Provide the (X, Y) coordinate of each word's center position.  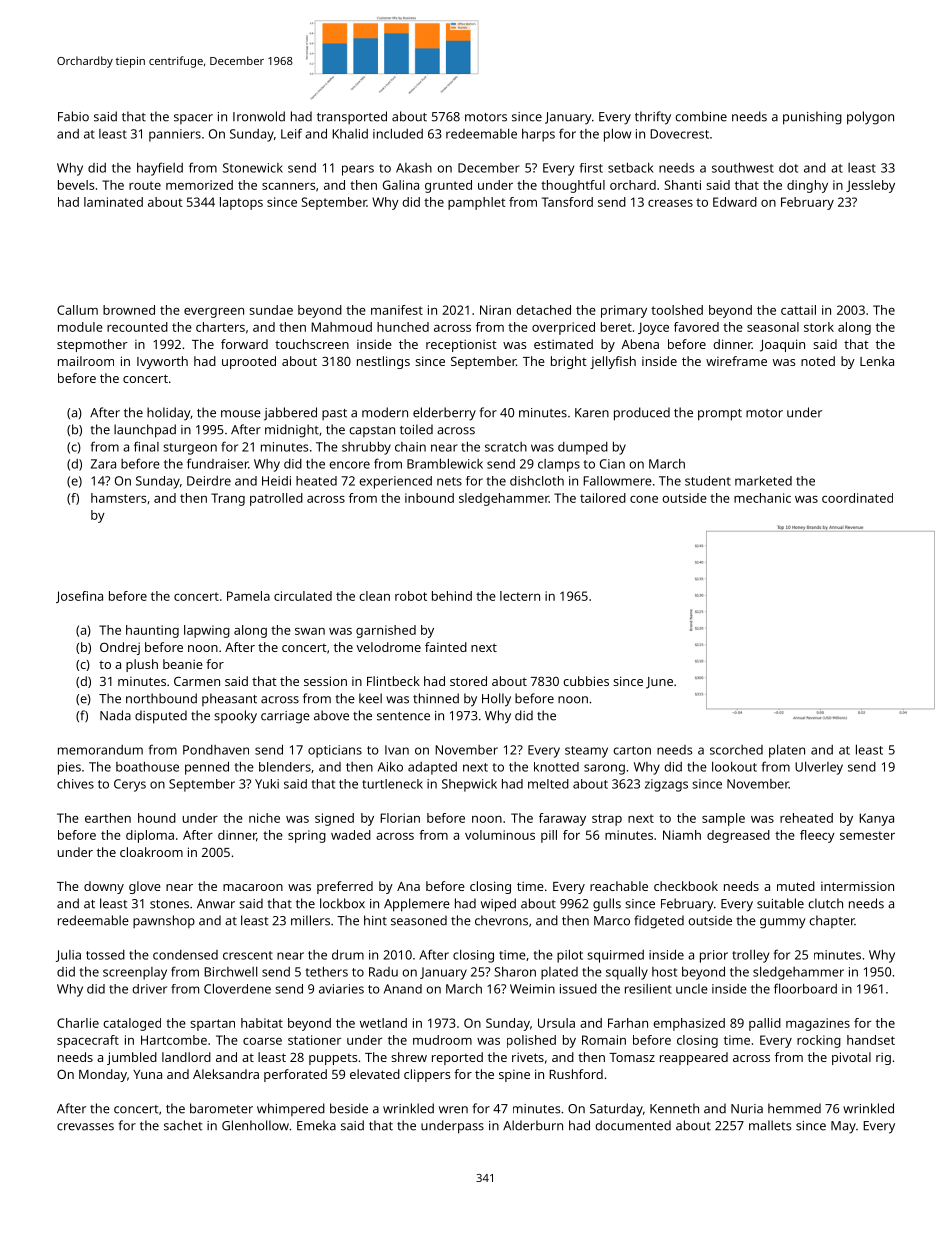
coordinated (857, 498)
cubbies (586, 681)
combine (701, 116)
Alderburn (533, 1125)
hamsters (118, 498)
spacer (193, 119)
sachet (183, 1125)
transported (352, 117)
